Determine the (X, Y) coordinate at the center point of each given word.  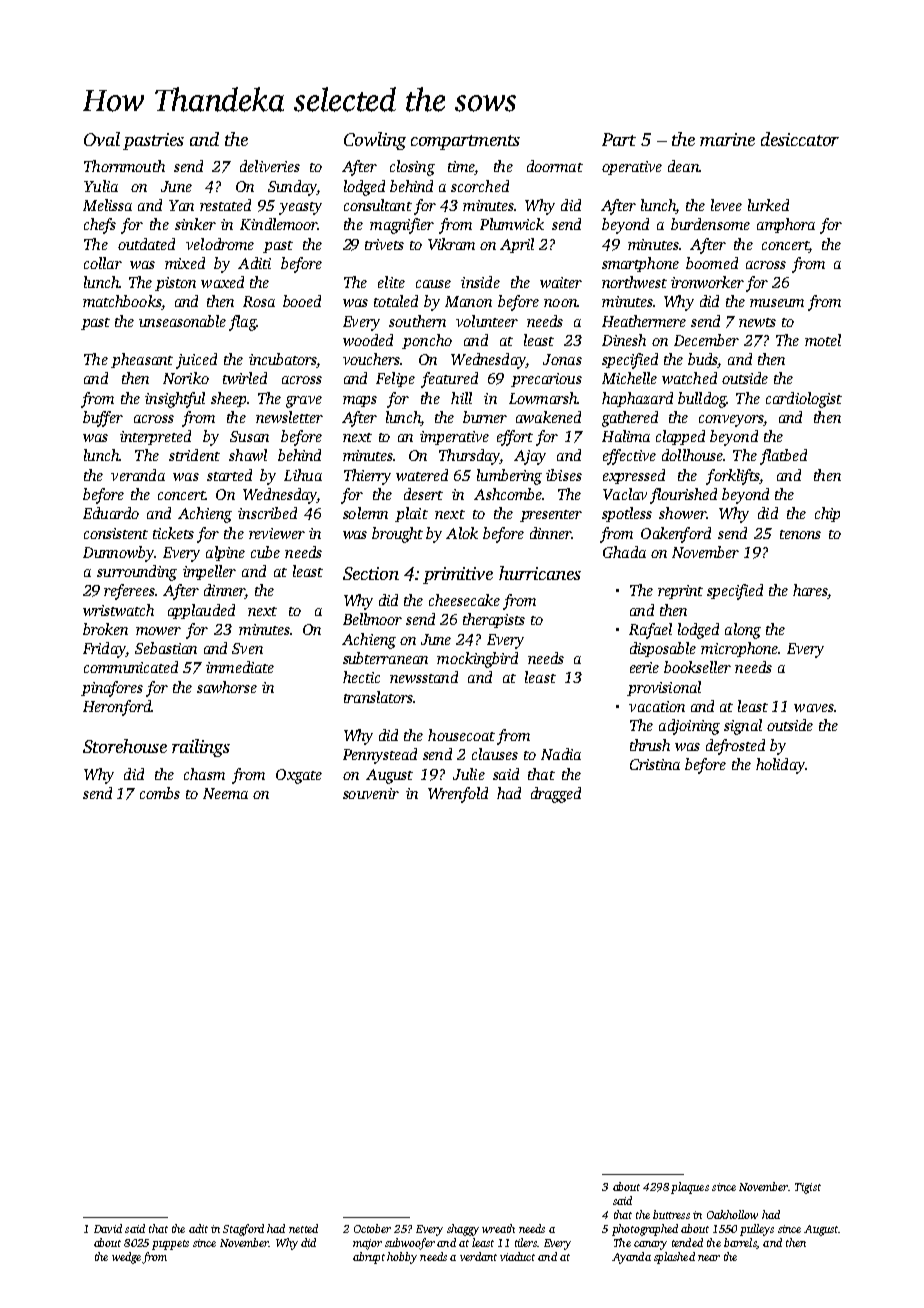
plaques (690, 1188)
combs (160, 793)
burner (485, 417)
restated (225, 205)
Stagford (243, 1230)
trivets (384, 244)
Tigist (808, 1188)
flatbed (783, 457)
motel (823, 340)
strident (194, 455)
